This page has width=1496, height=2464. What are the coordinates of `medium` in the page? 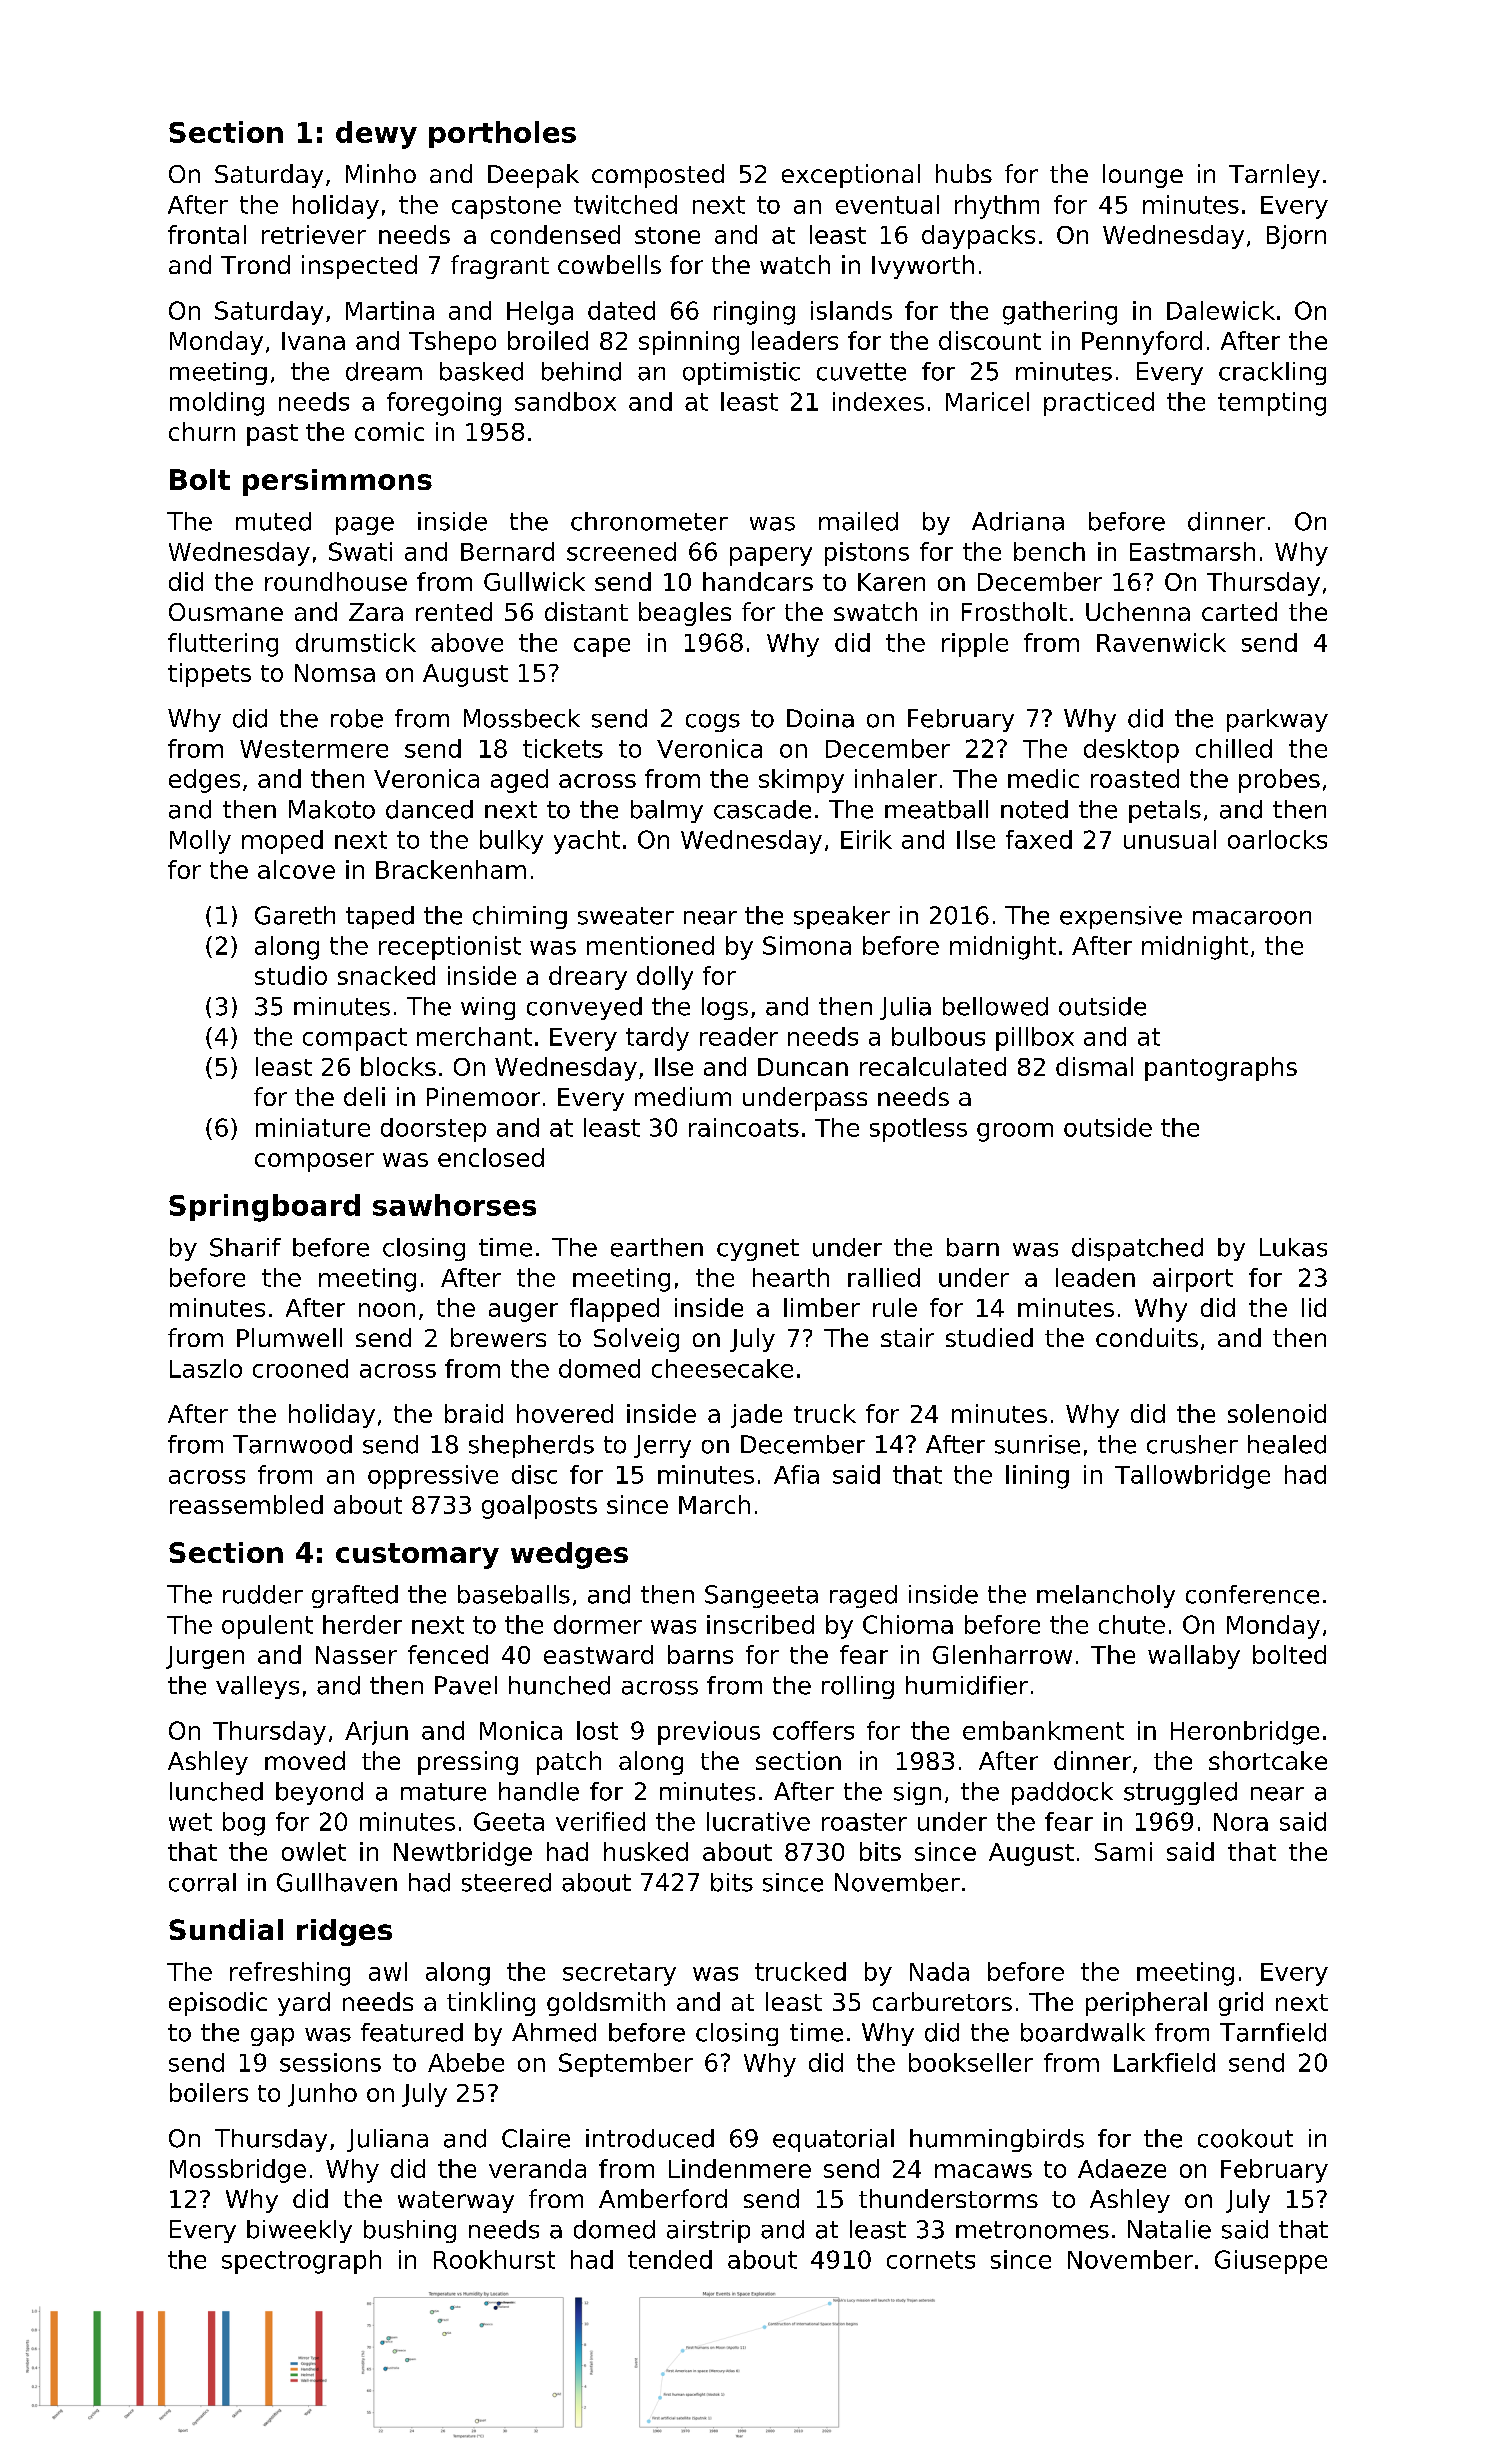 It's located at (683, 1096).
